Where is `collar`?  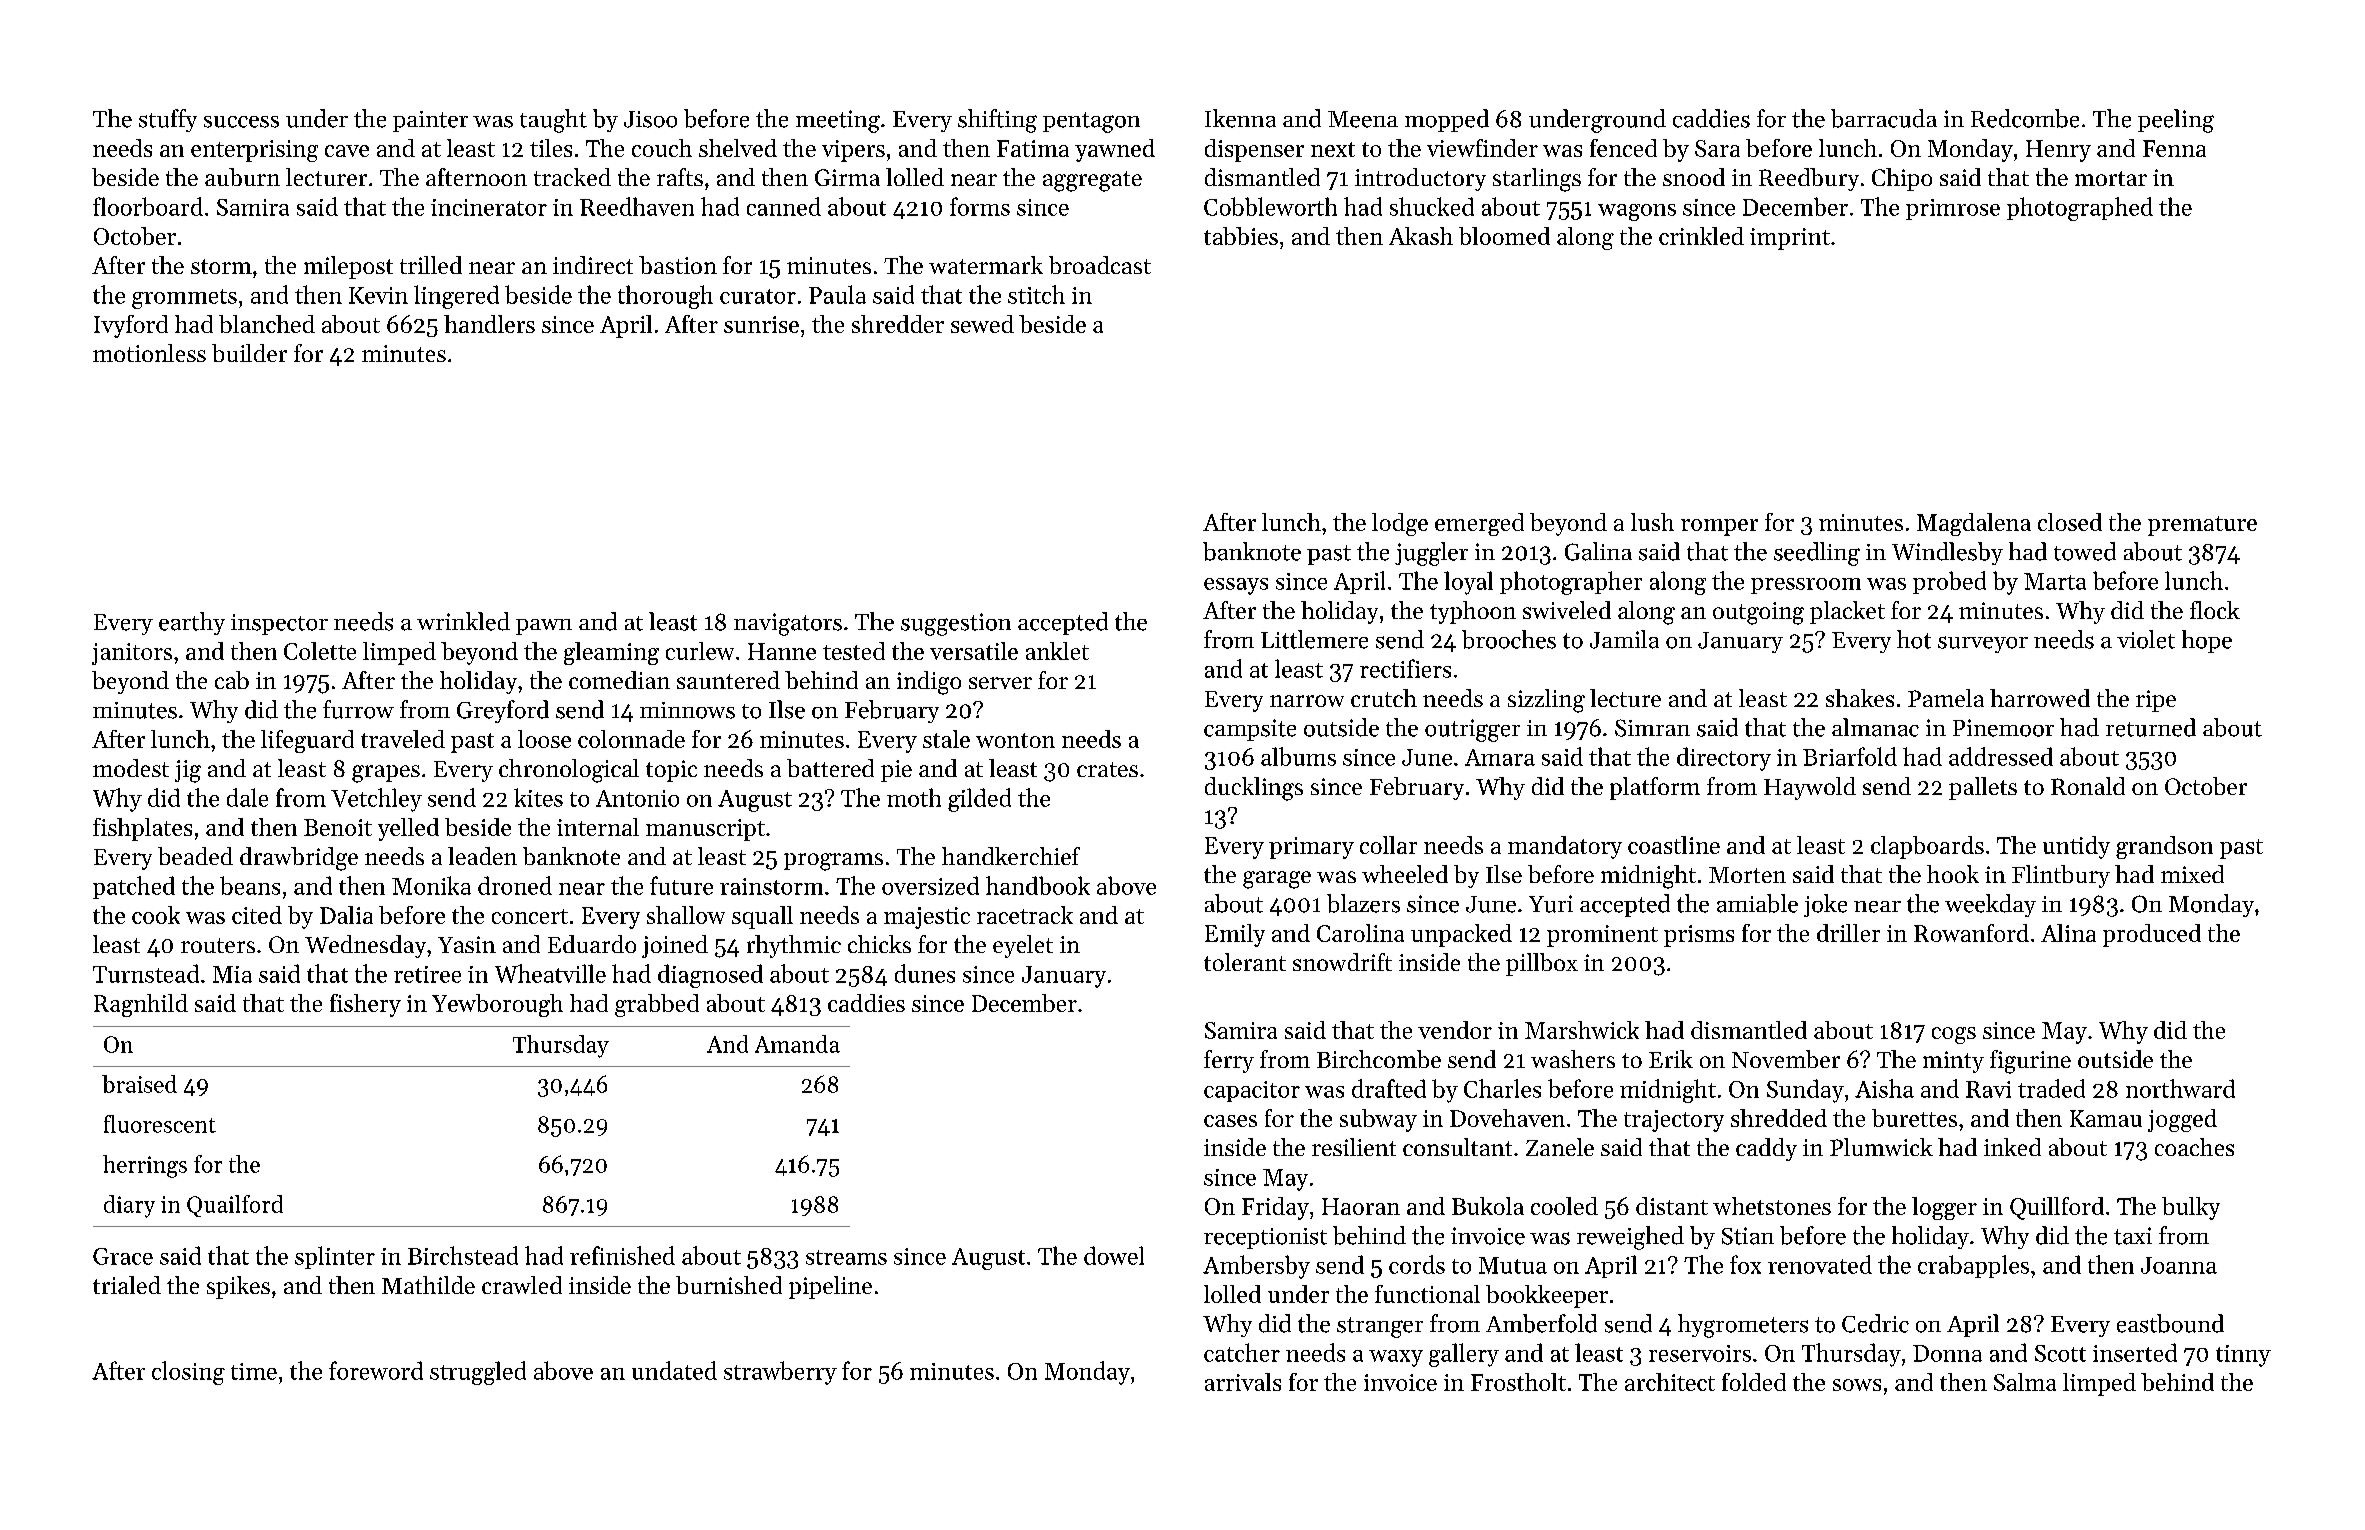 collar is located at coordinates (1388, 845).
